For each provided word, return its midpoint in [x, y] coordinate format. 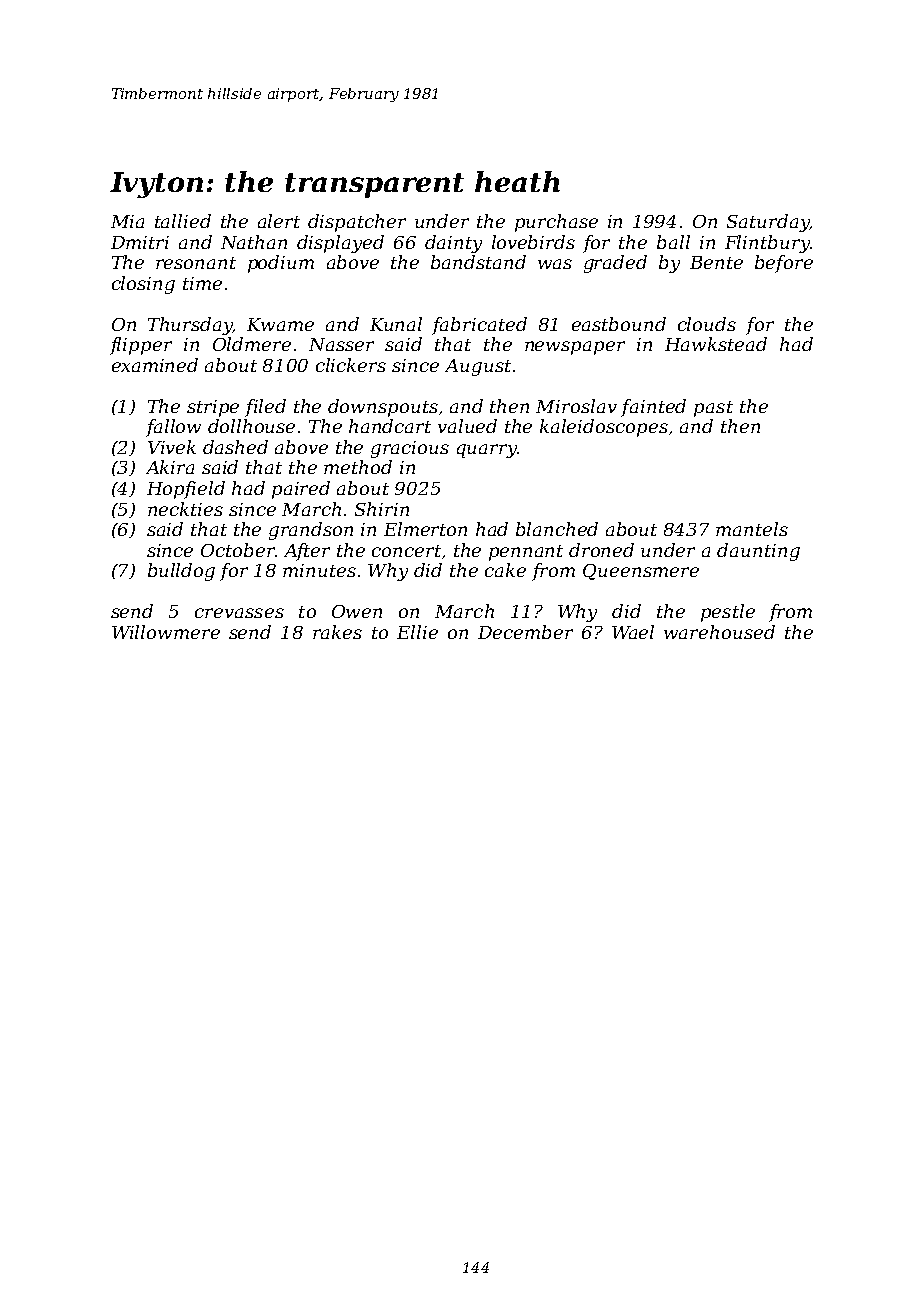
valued [467, 426]
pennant [526, 553]
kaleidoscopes [604, 428]
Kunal [396, 324]
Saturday [768, 223]
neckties [185, 509]
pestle [728, 613]
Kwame [280, 324]
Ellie [417, 632]
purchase [556, 223]
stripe [213, 408]
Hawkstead [716, 344]
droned [601, 550]
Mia [127, 221]
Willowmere [166, 632]
